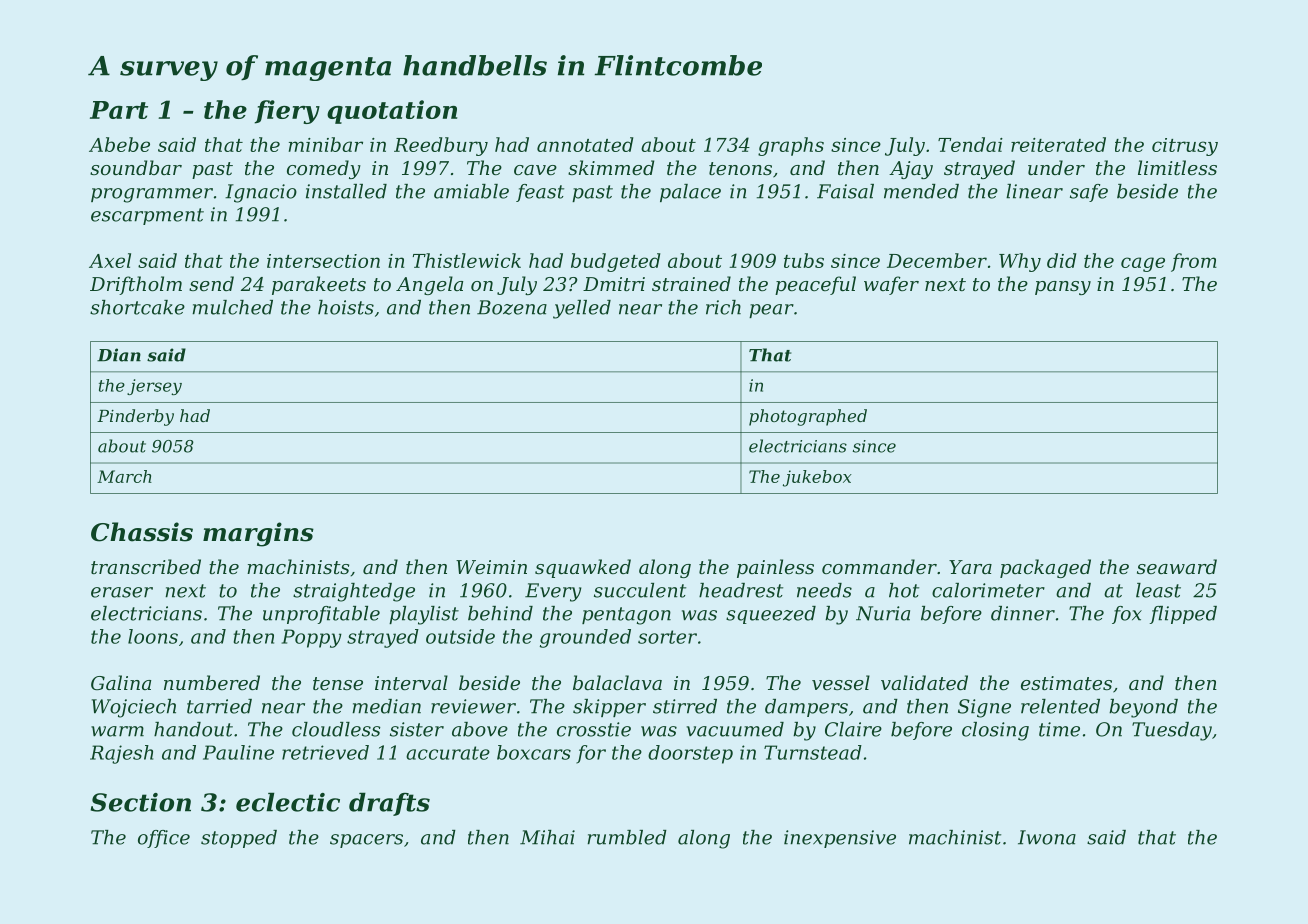  I want to click on needs, so click(824, 590).
